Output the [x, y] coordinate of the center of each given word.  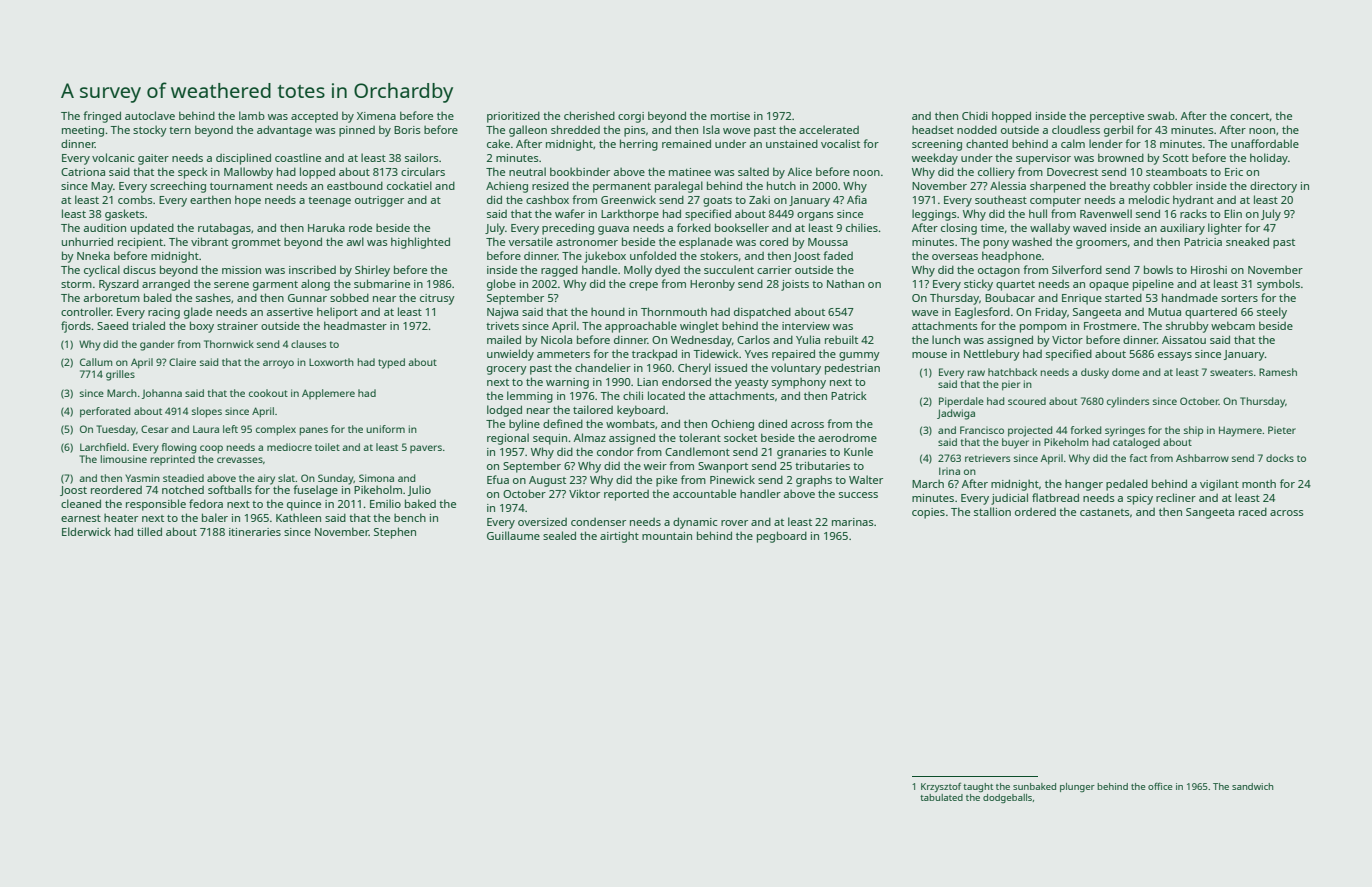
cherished [589, 115]
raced [1253, 511]
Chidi [975, 115]
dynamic [695, 523]
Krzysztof [941, 787]
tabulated [941, 797]
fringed [102, 117]
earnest [81, 518]
